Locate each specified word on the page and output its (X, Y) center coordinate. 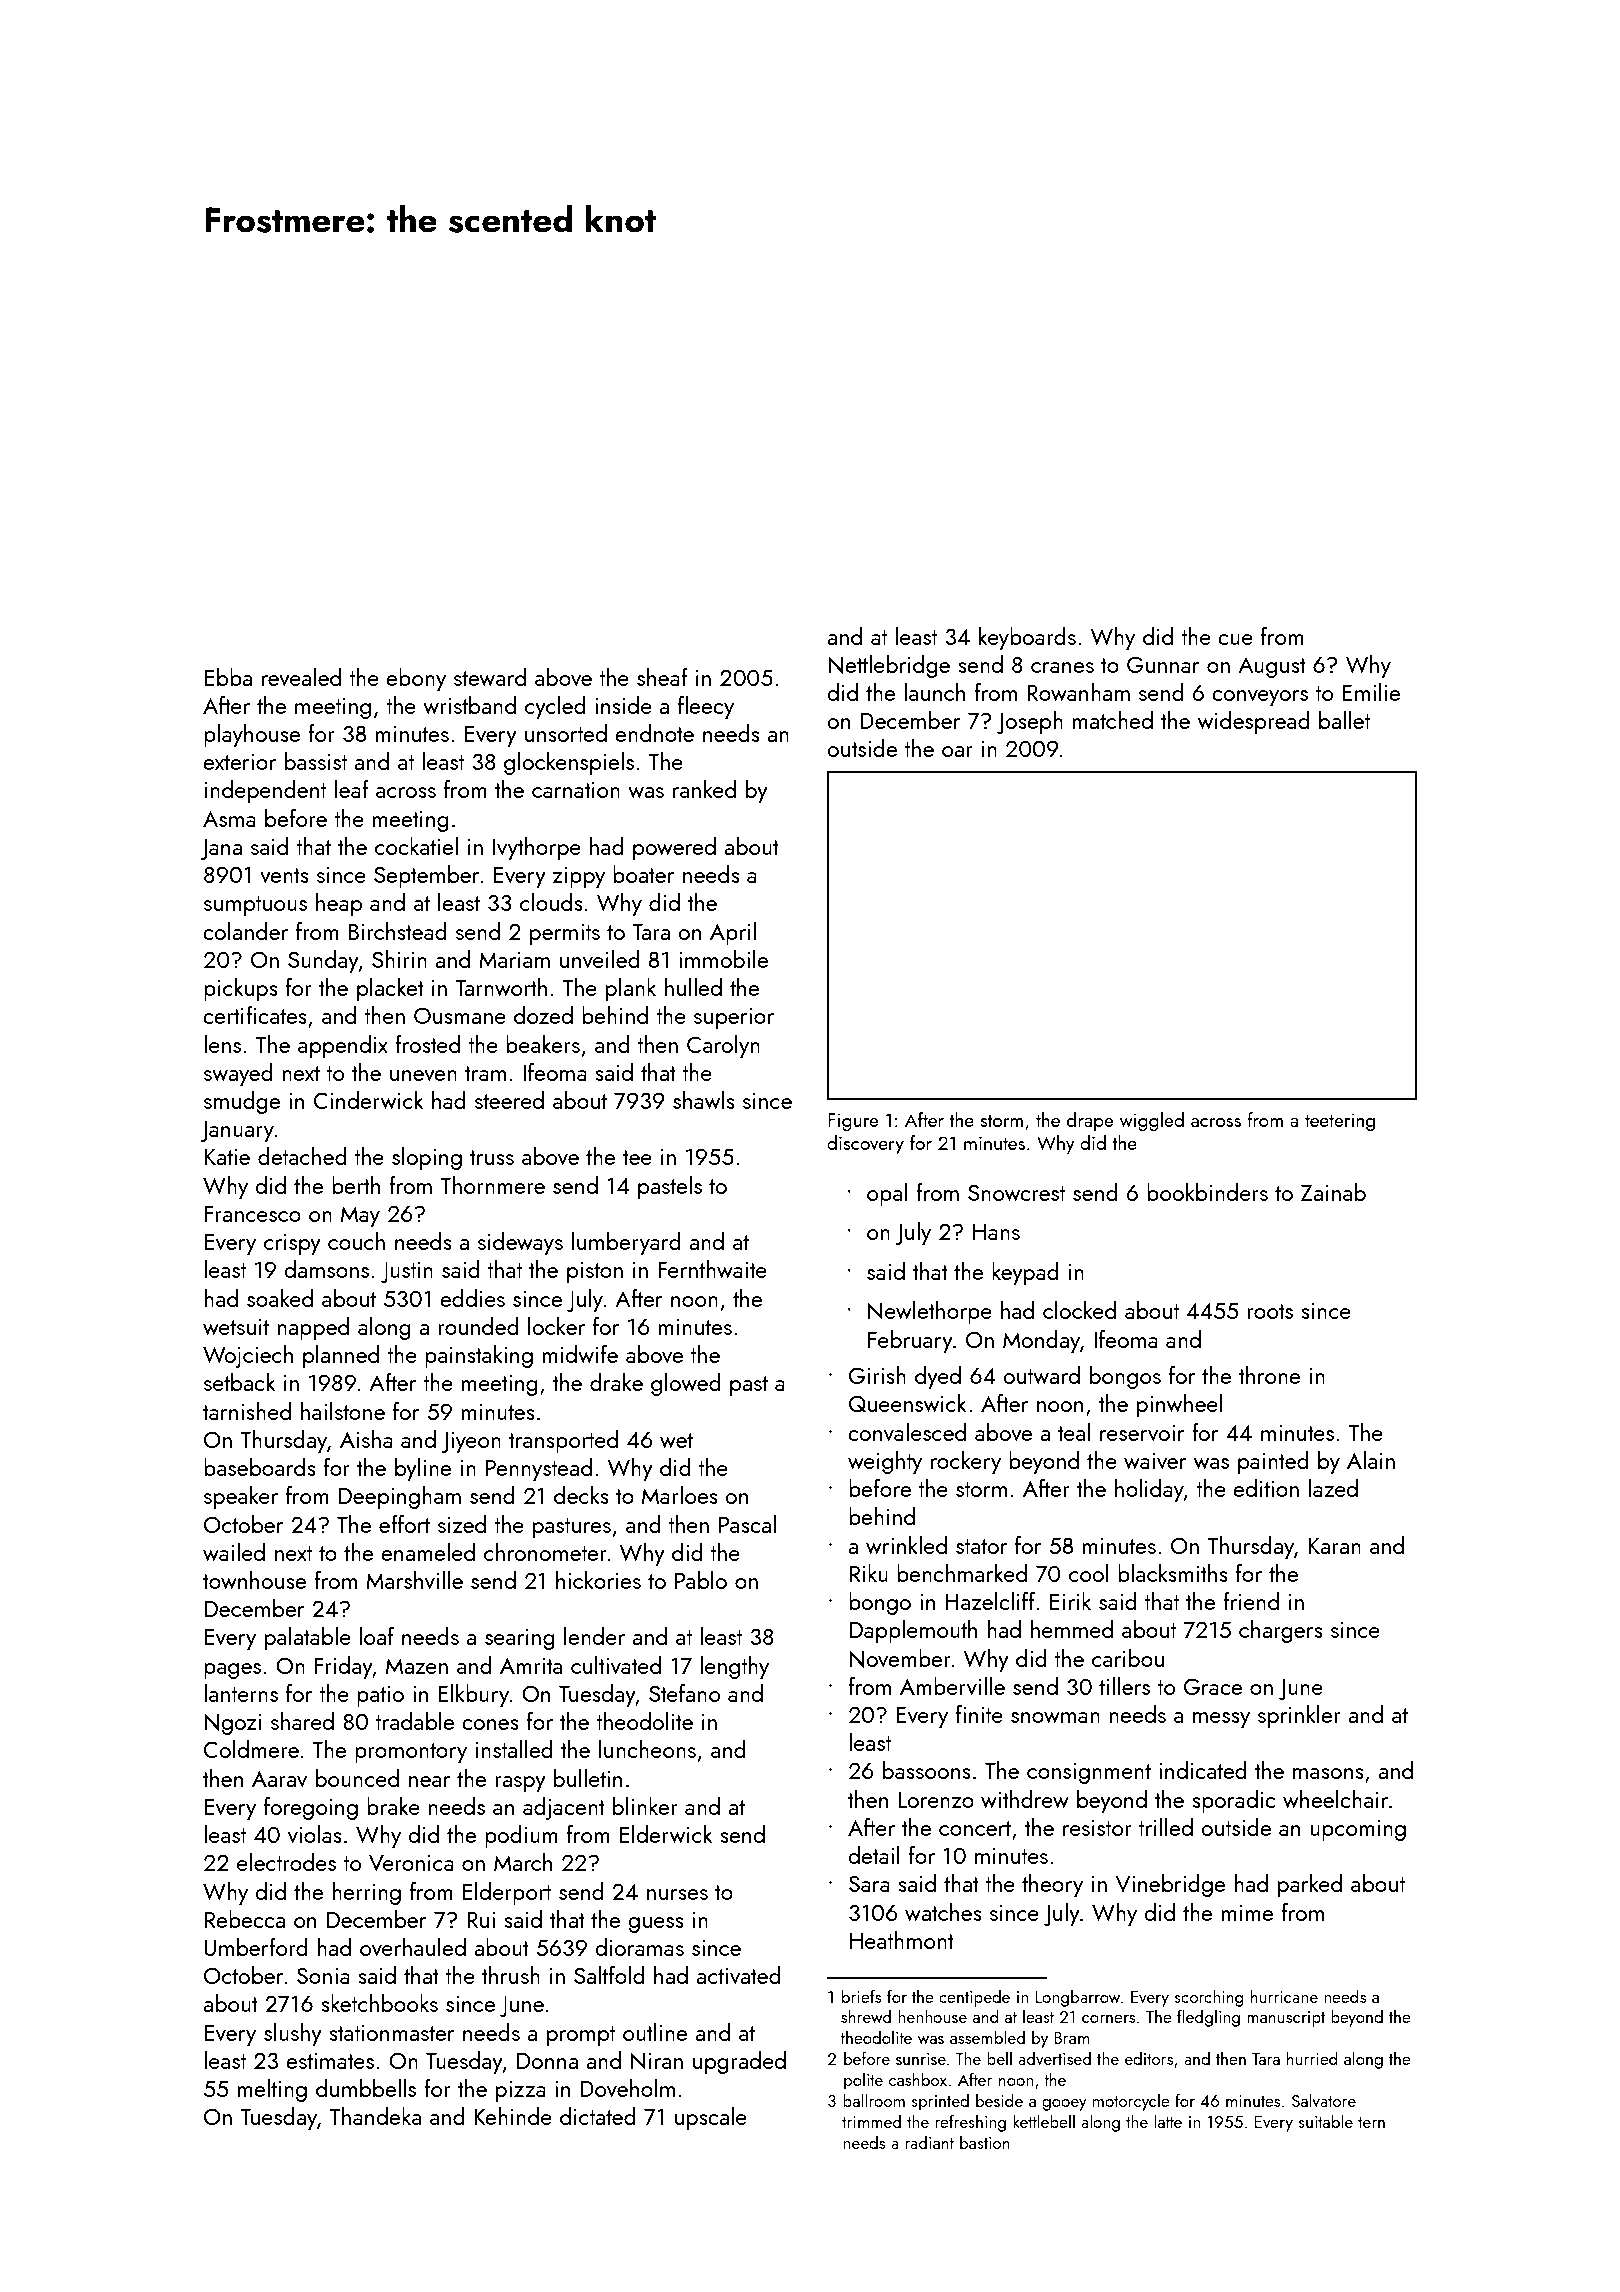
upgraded (739, 2062)
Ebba (228, 677)
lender (594, 1636)
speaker (241, 1497)
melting (272, 2090)
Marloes (680, 1495)
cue (1235, 639)
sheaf (662, 677)
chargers (1281, 1631)
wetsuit (236, 1327)
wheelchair (1335, 1799)
